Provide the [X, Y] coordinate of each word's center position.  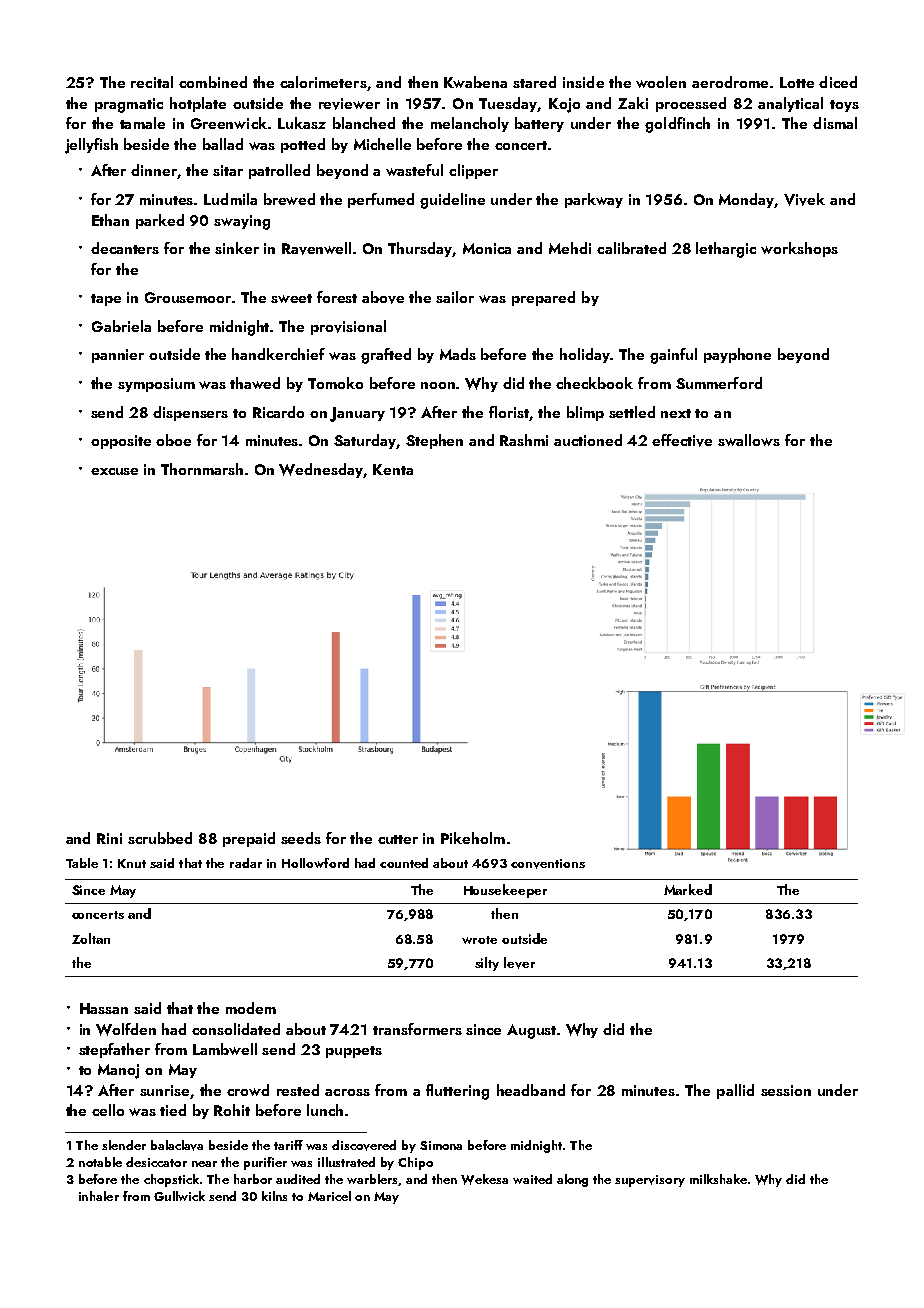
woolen [661, 82]
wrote [479, 940]
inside [583, 82]
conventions [548, 864]
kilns [274, 1196]
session [786, 1090]
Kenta [393, 469]
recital [152, 82]
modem [251, 1008]
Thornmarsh [202, 469]
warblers [373, 1180]
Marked [688, 889]
